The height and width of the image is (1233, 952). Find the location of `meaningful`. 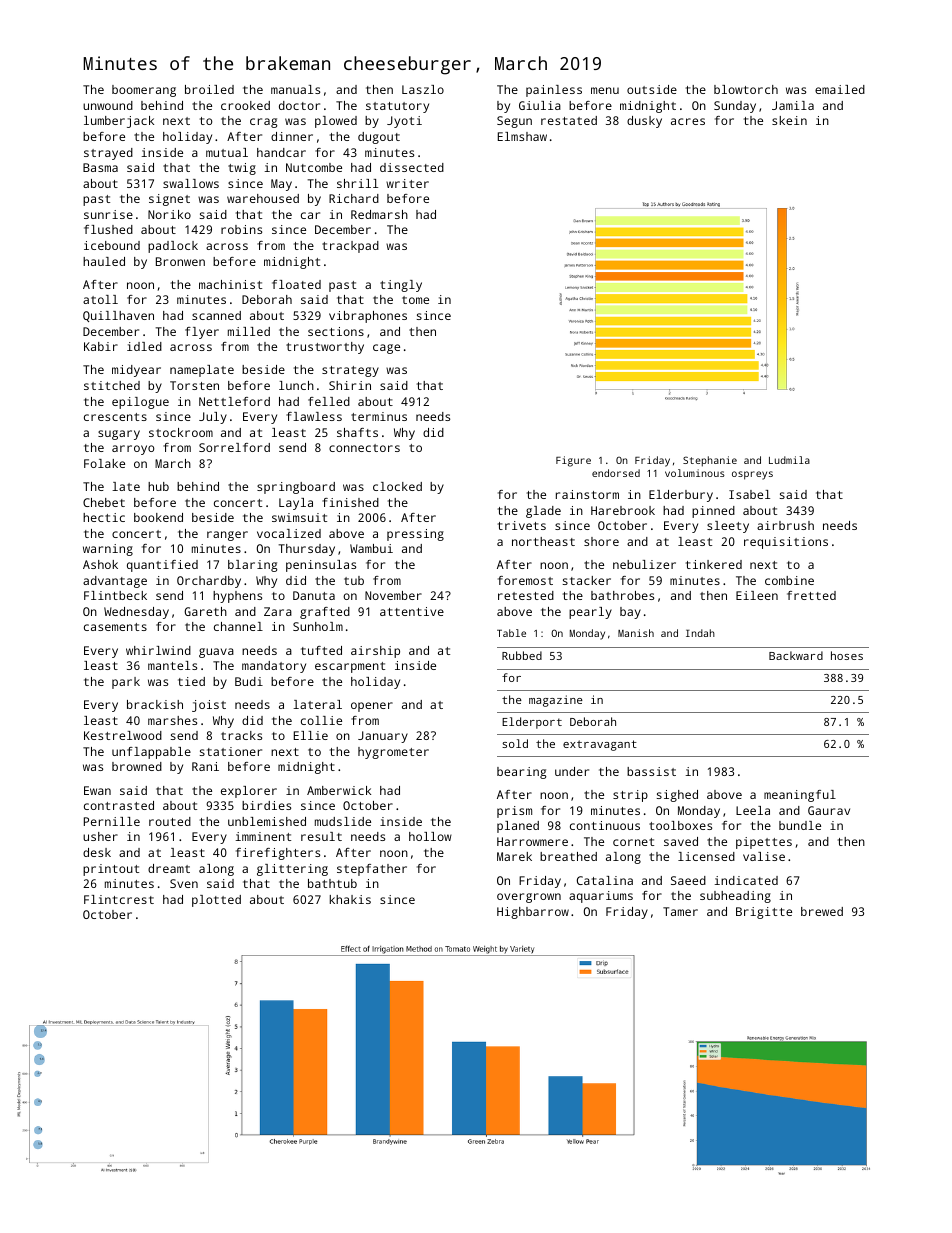

meaningful is located at coordinates (800, 796).
